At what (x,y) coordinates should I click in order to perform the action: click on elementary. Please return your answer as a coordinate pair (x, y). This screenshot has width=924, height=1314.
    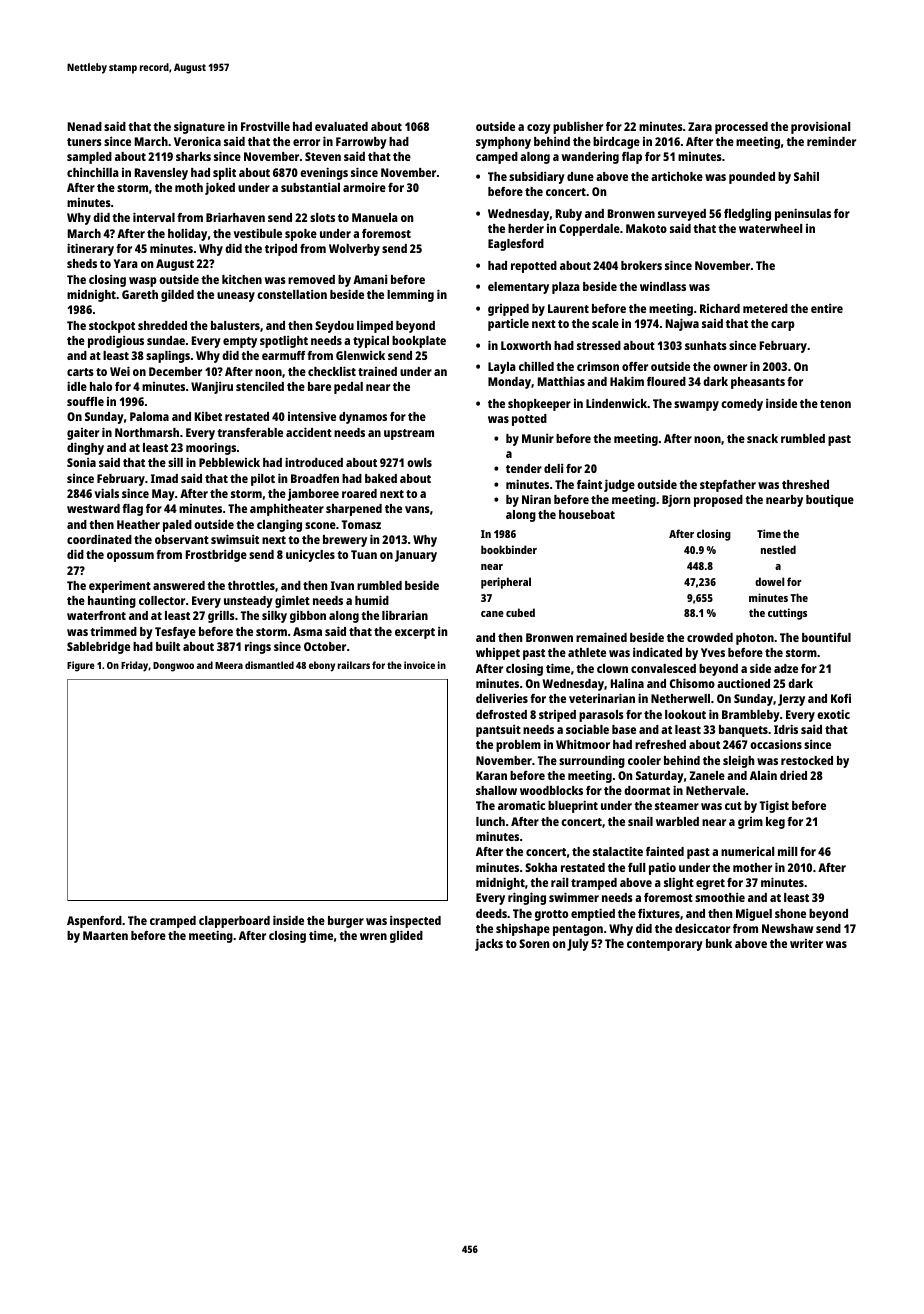
    Looking at the image, I should click on (518, 288).
